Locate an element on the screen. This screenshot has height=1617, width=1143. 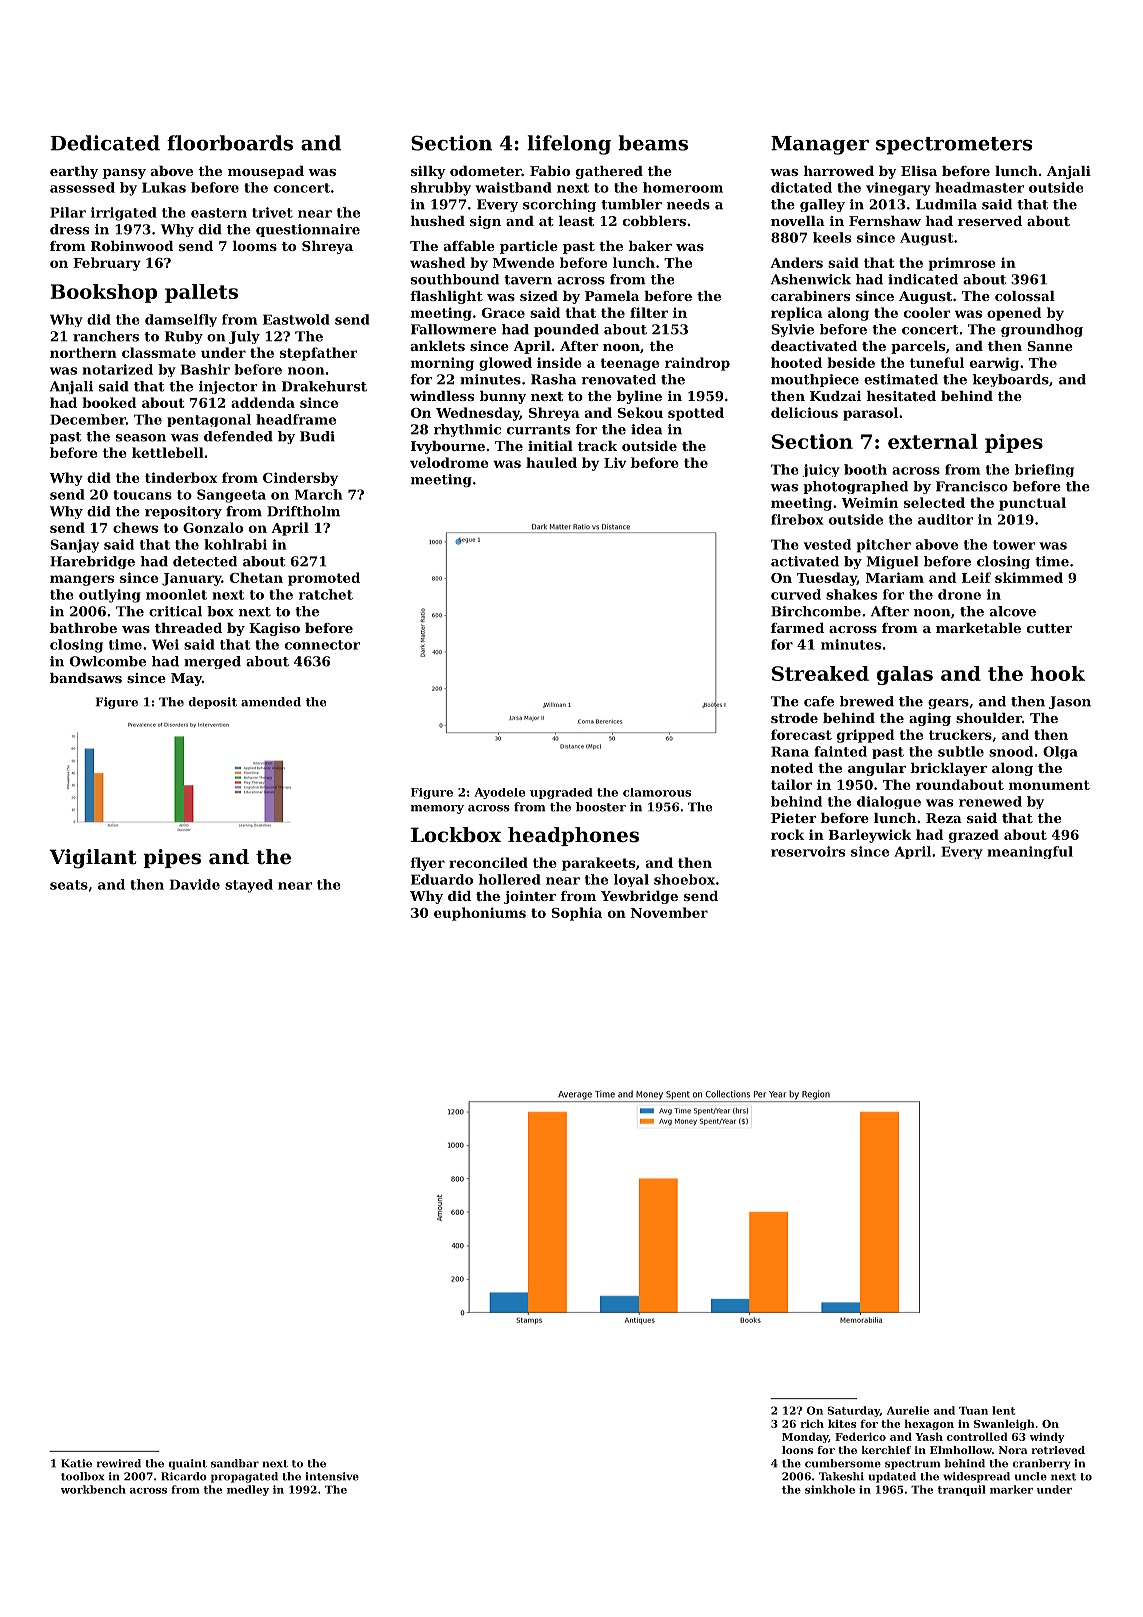
beside is located at coordinates (851, 362).
